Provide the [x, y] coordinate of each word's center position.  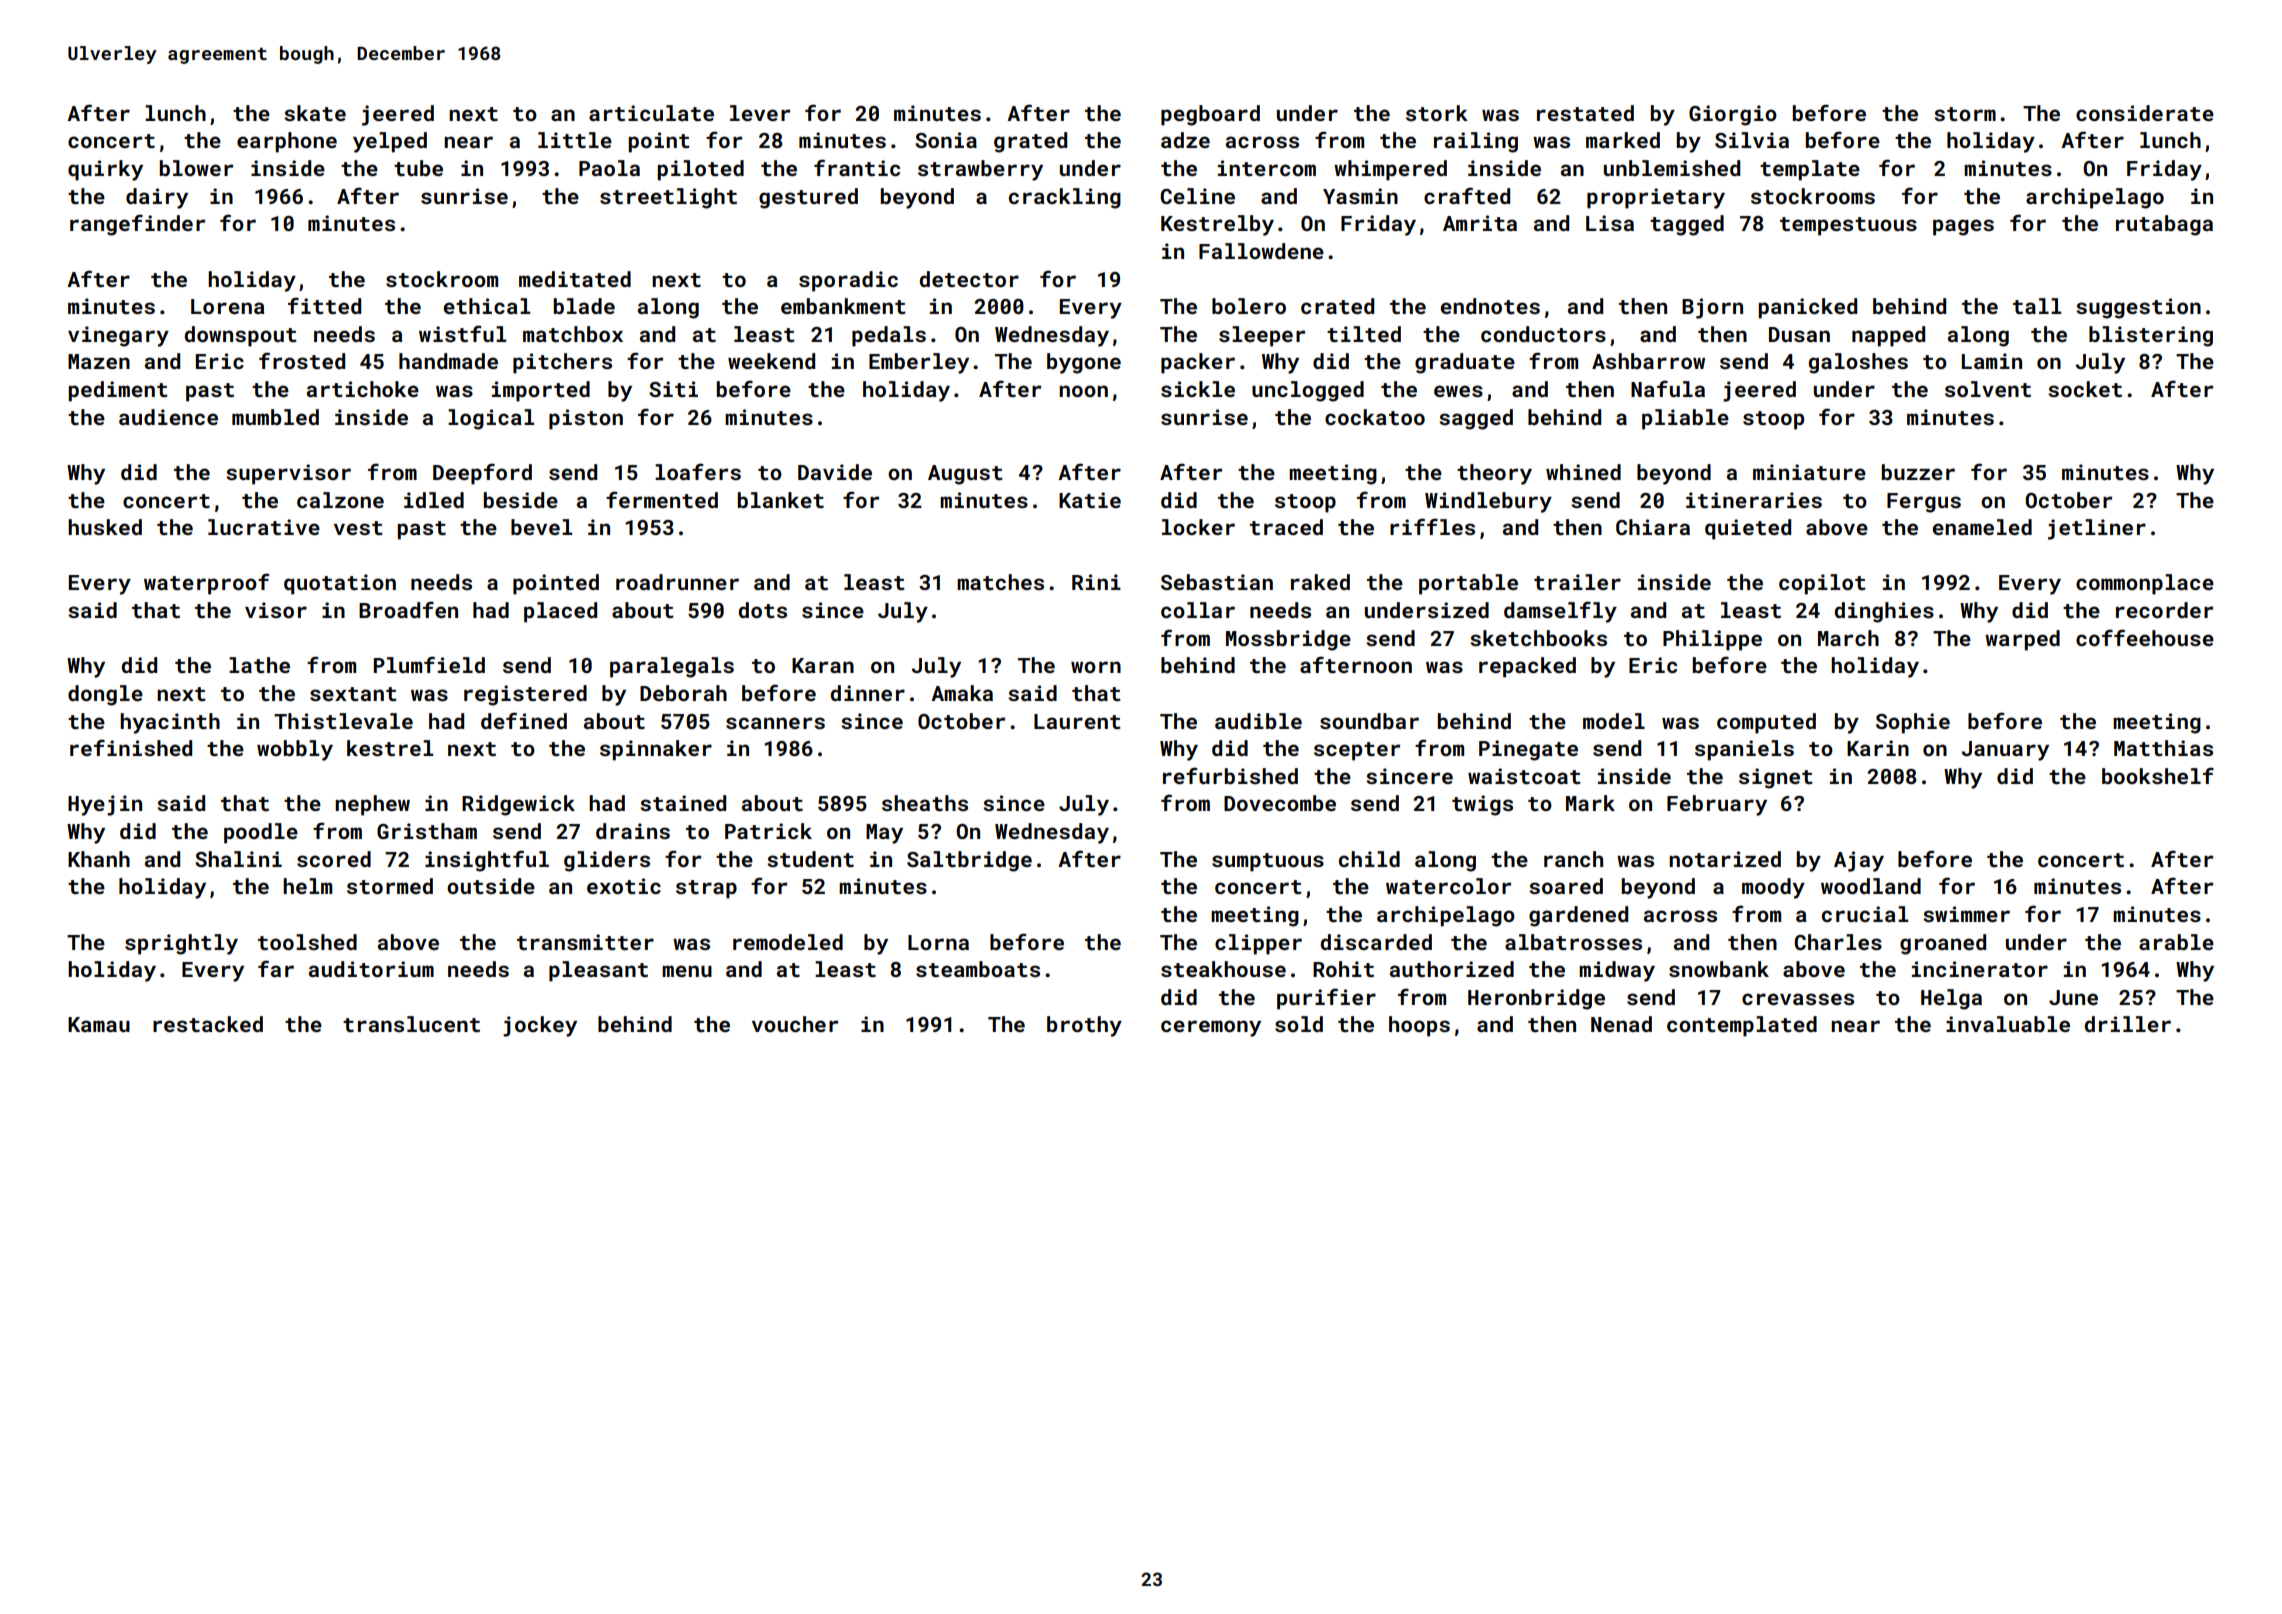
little [575, 140]
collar [1198, 610]
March [1848, 638]
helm [307, 886]
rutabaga [2164, 225]
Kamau [99, 1024]
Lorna [938, 942]
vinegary [118, 336]
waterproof [207, 584]
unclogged [1308, 391]
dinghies [1884, 612]
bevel [541, 527]
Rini [1096, 582]
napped [1888, 336]
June [2073, 997]
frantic [857, 167]
